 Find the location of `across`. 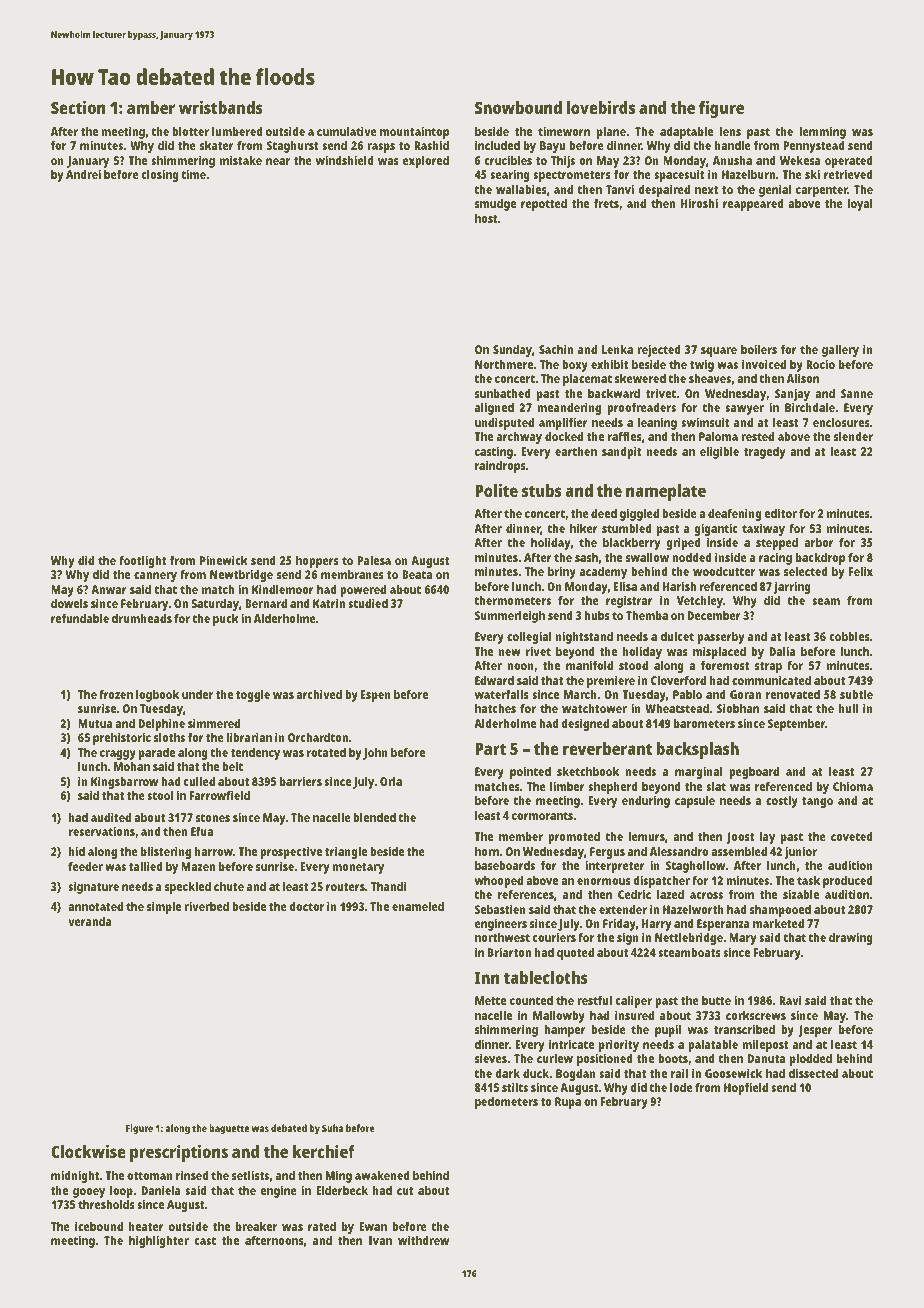

across is located at coordinates (706, 895).
